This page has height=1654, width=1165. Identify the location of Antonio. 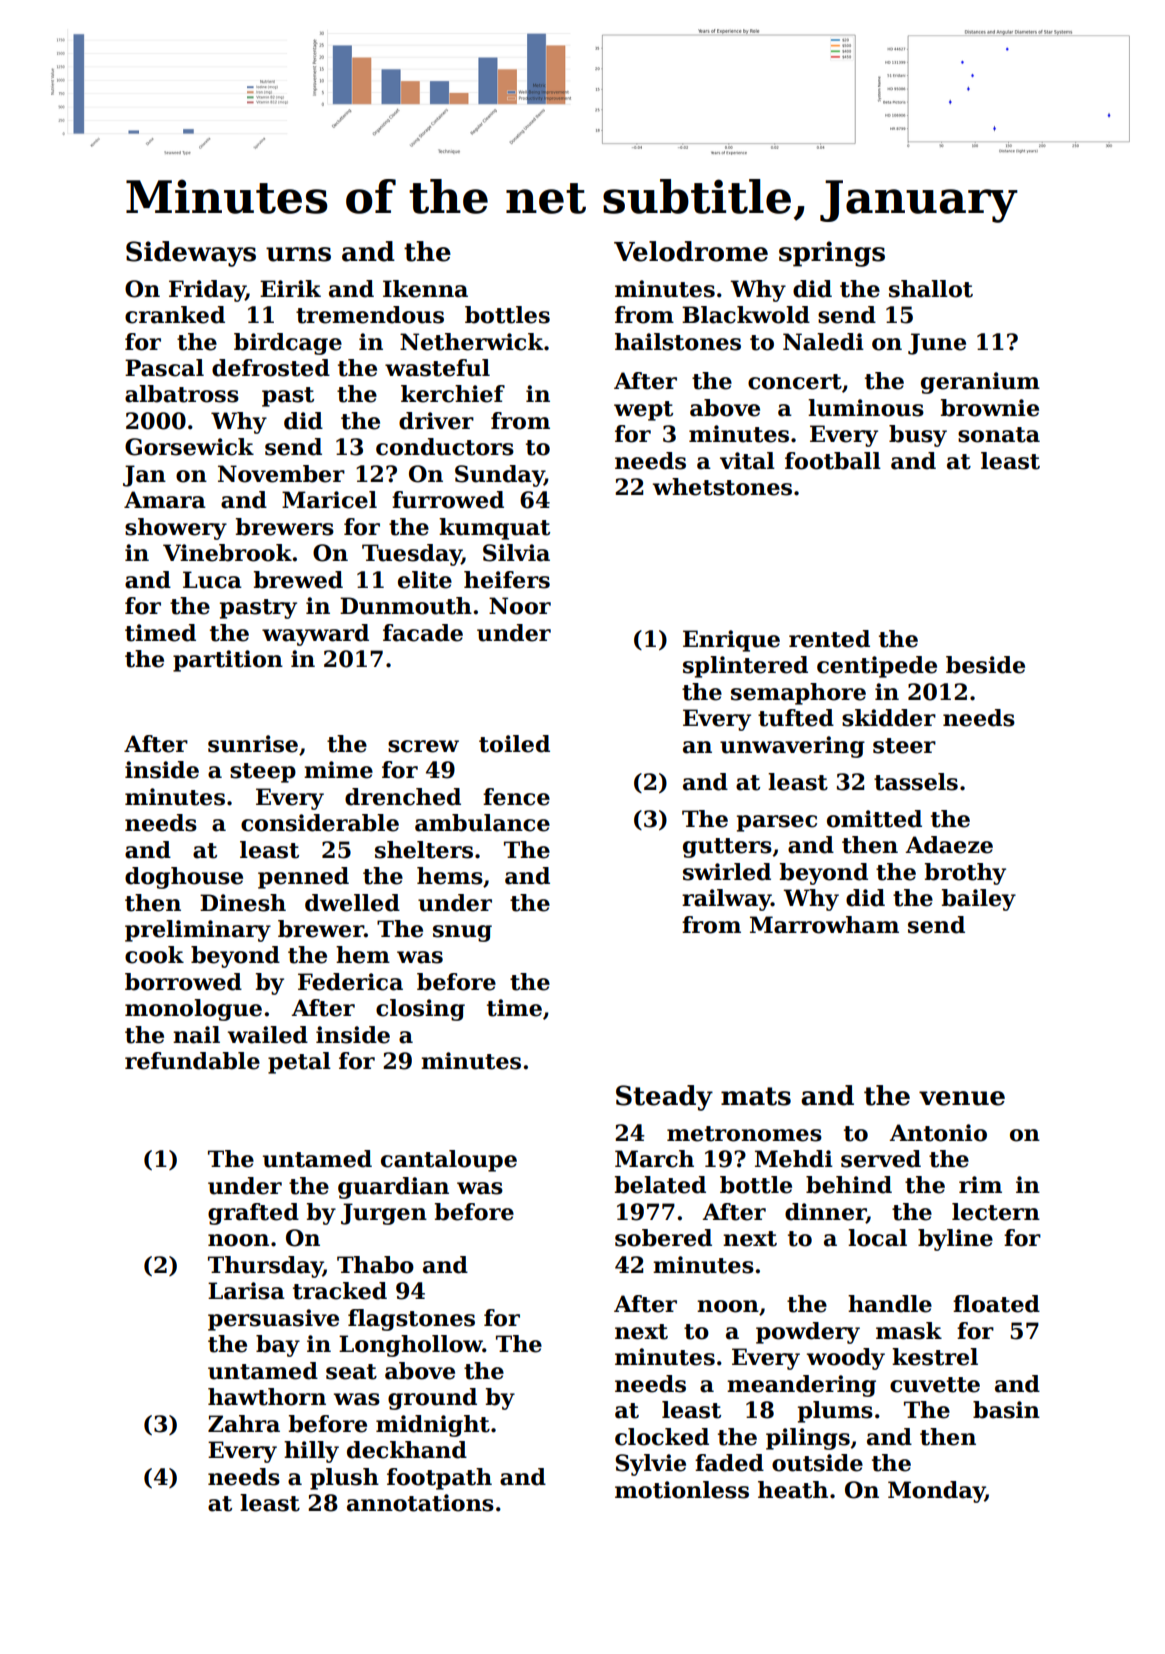
(938, 1133).
